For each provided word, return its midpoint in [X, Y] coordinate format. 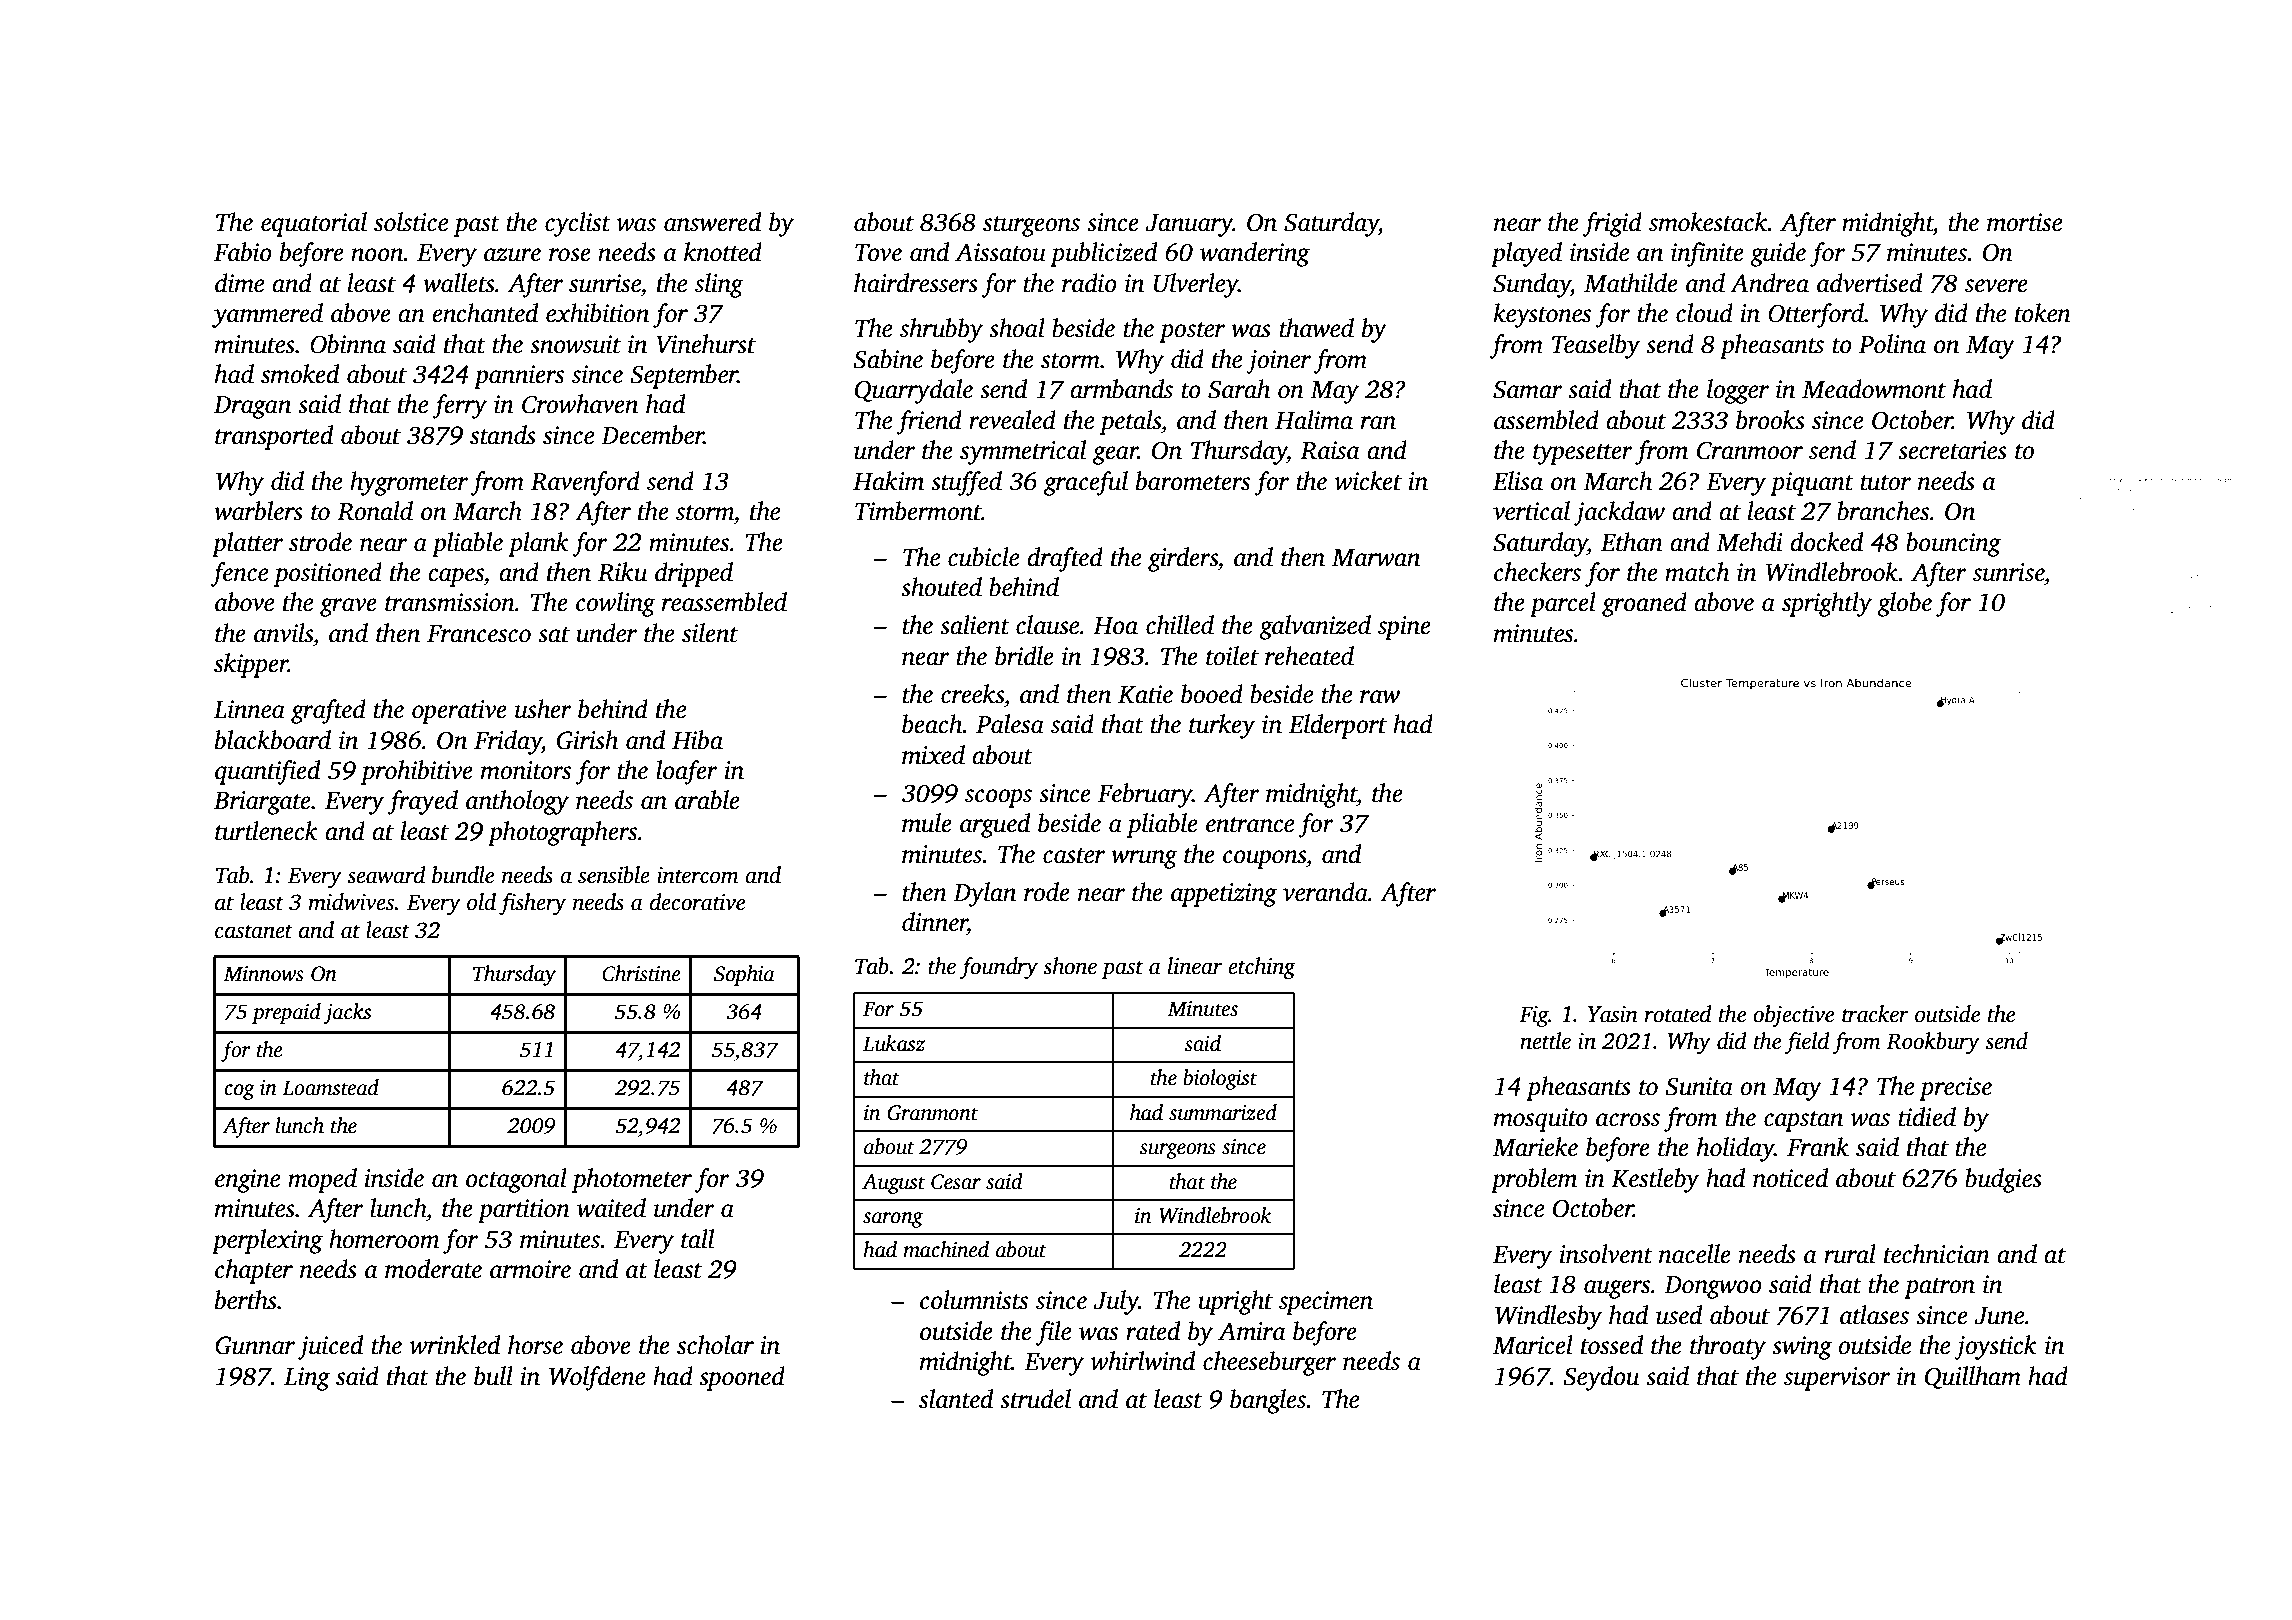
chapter [254, 1271]
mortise [2024, 222]
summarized [1223, 1112]
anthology [517, 802]
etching [1262, 968]
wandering [1255, 254]
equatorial [314, 224]
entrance [1250, 825]
